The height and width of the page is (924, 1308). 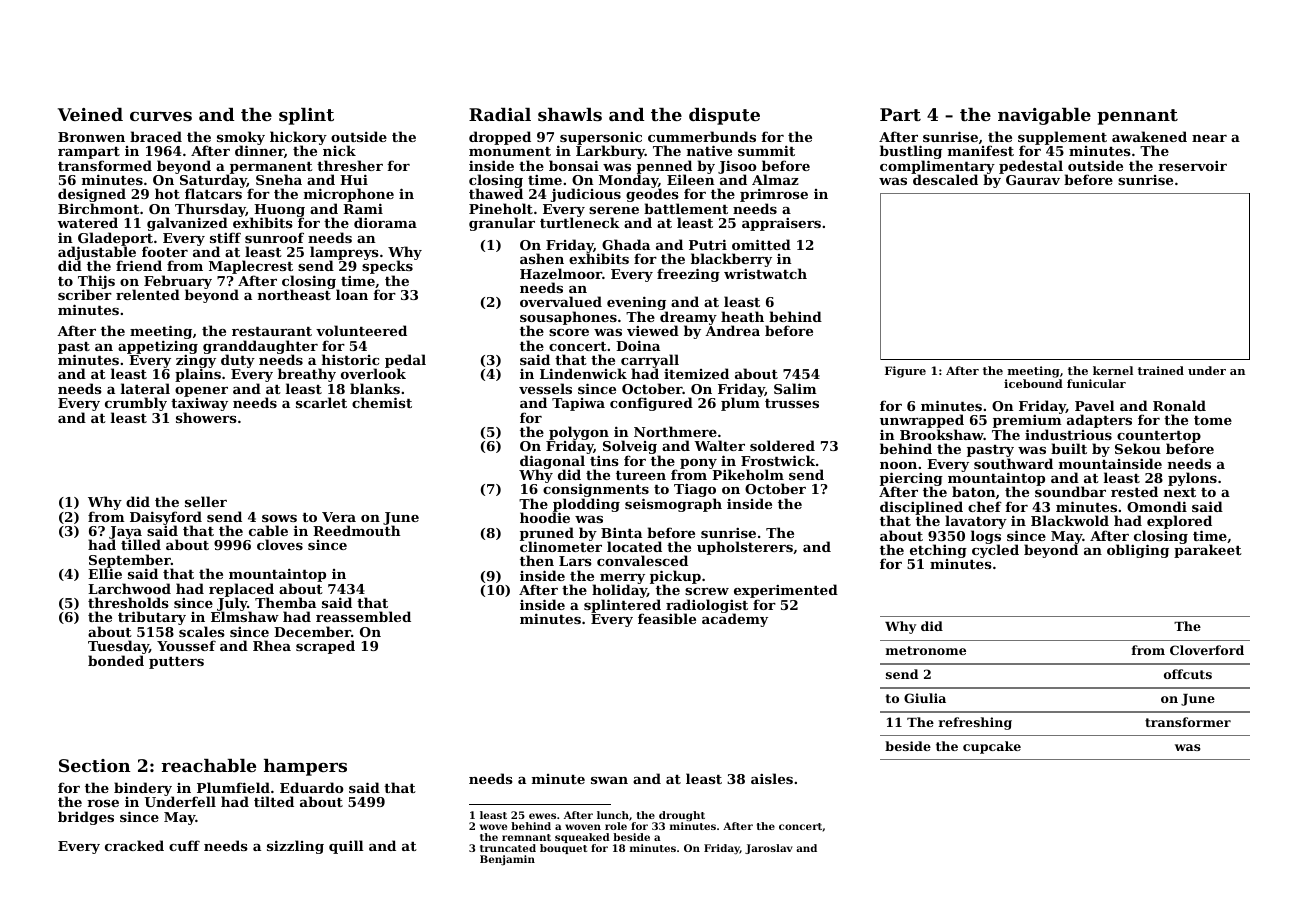 What do you see at coordinates (795, 388) in the page?
I see `Salim` at bounding box center [795, 388].
